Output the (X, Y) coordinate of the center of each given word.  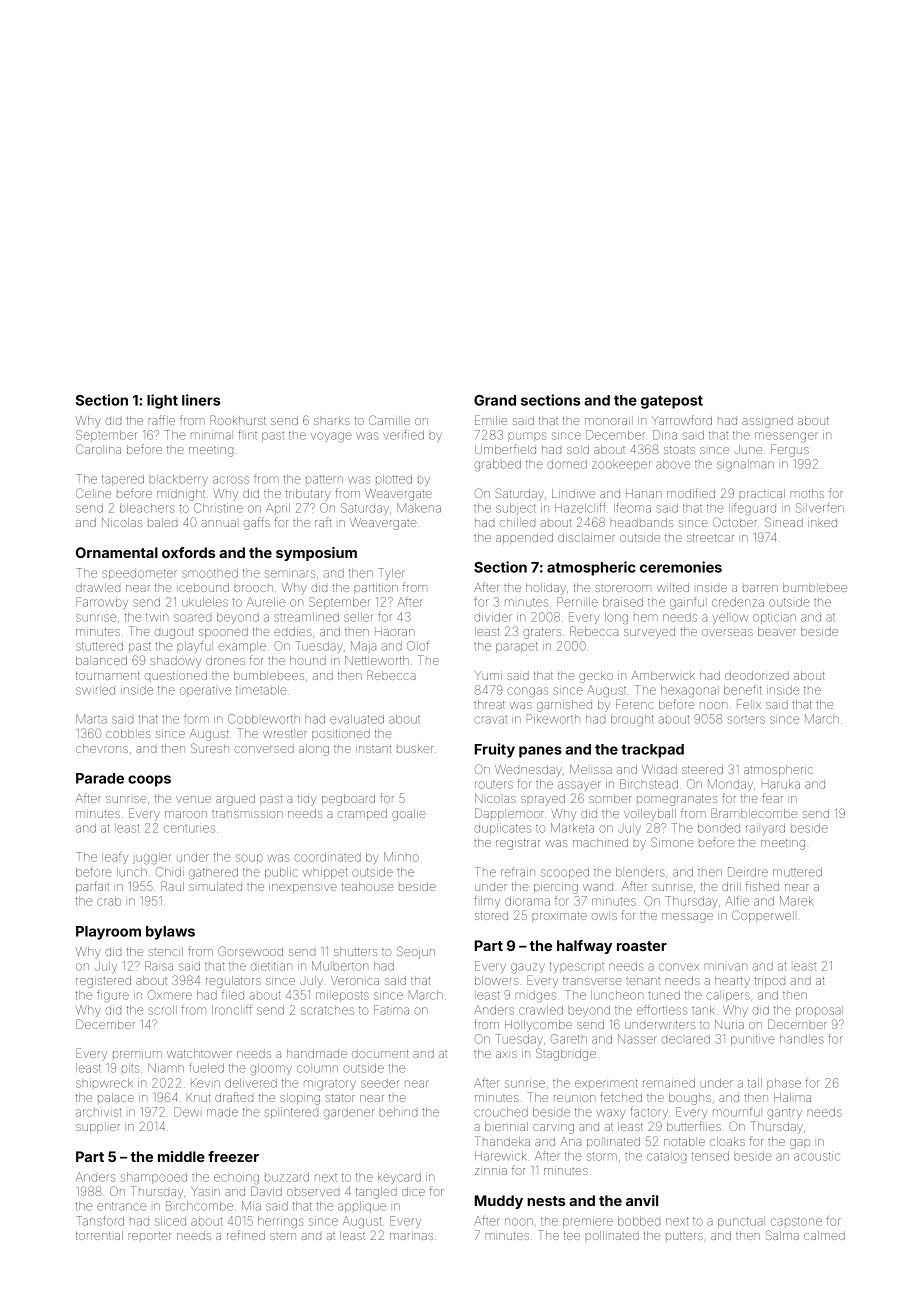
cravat (490, 720)
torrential (99, 1235)
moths (807, 493)
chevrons (102, 748)
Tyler (391, 574)
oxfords (188, 552)
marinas (411, 1236)
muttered (797, 872)
